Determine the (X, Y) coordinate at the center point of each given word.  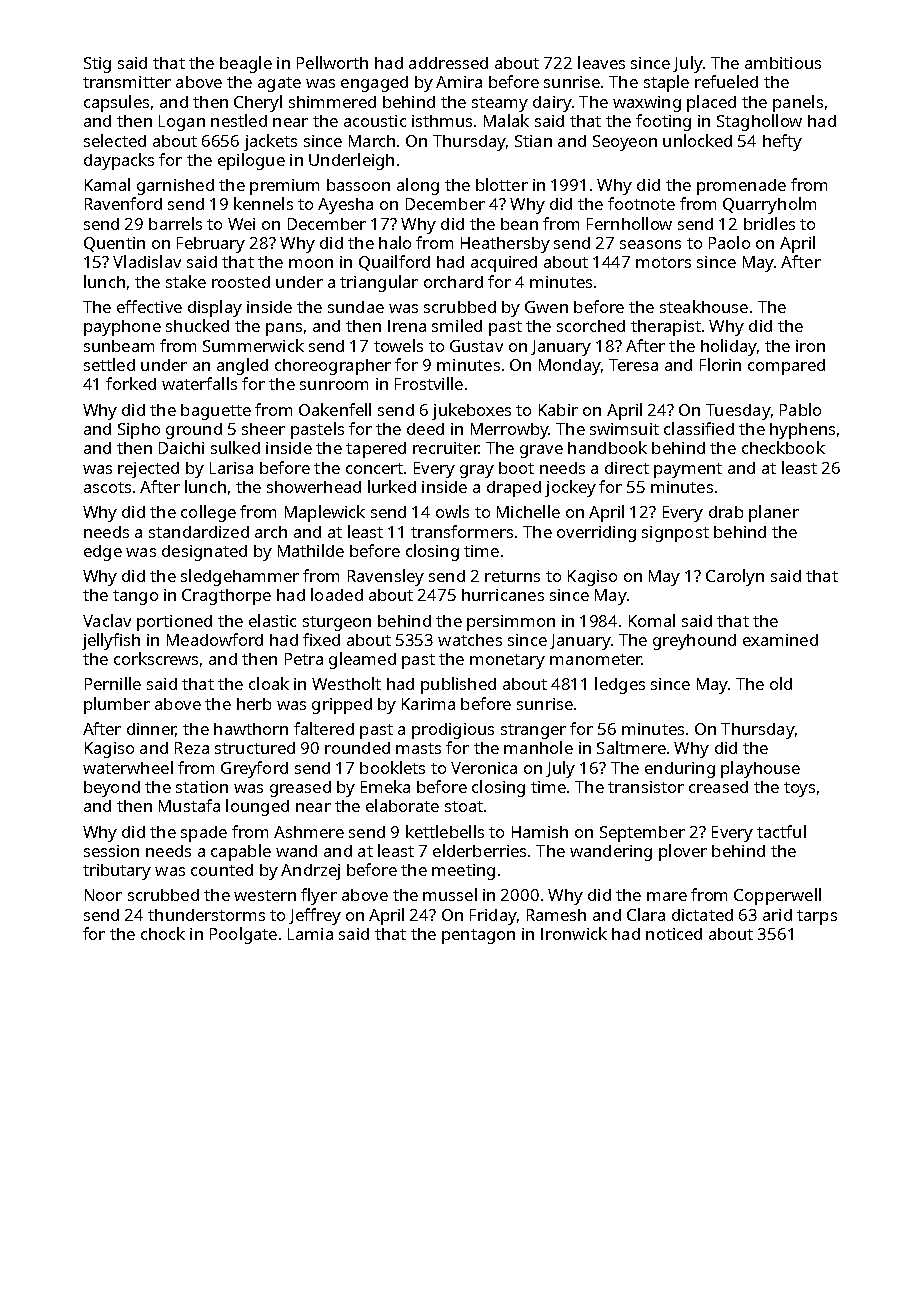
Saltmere (631, 747)
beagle (246, 64)
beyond (112, 789)
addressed (448, 63)
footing (663, 122)
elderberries (479, 850)
